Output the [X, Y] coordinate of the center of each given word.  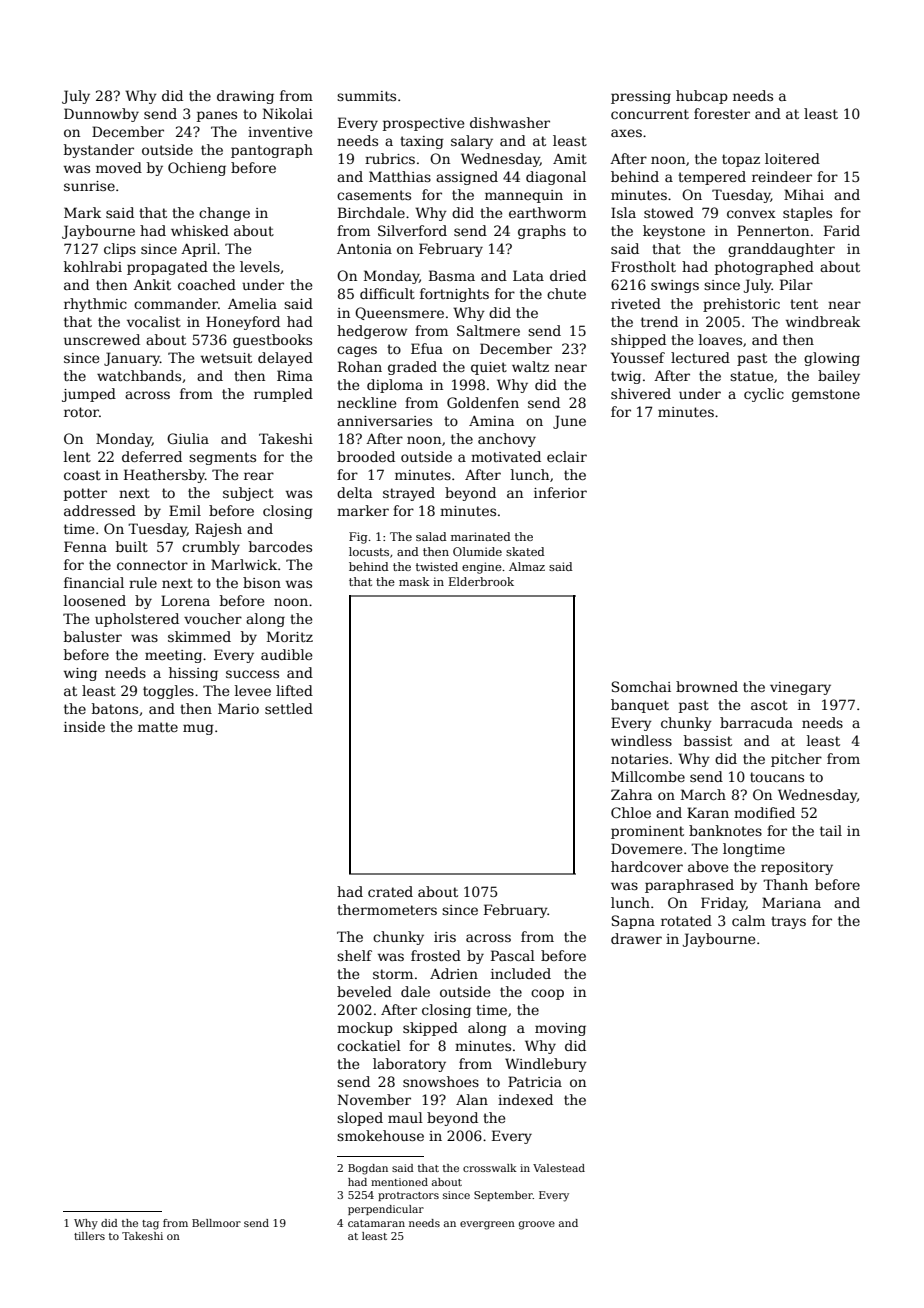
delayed [285, 359]
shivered [641, 393]
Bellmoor [216, 1223]
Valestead [559, 1168]
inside [84, 726]
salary [472, 142]
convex [751, 214]
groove [537, 1225]
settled [289, 708]
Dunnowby [101, 115]
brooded [366, 456]
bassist [708, 740]
